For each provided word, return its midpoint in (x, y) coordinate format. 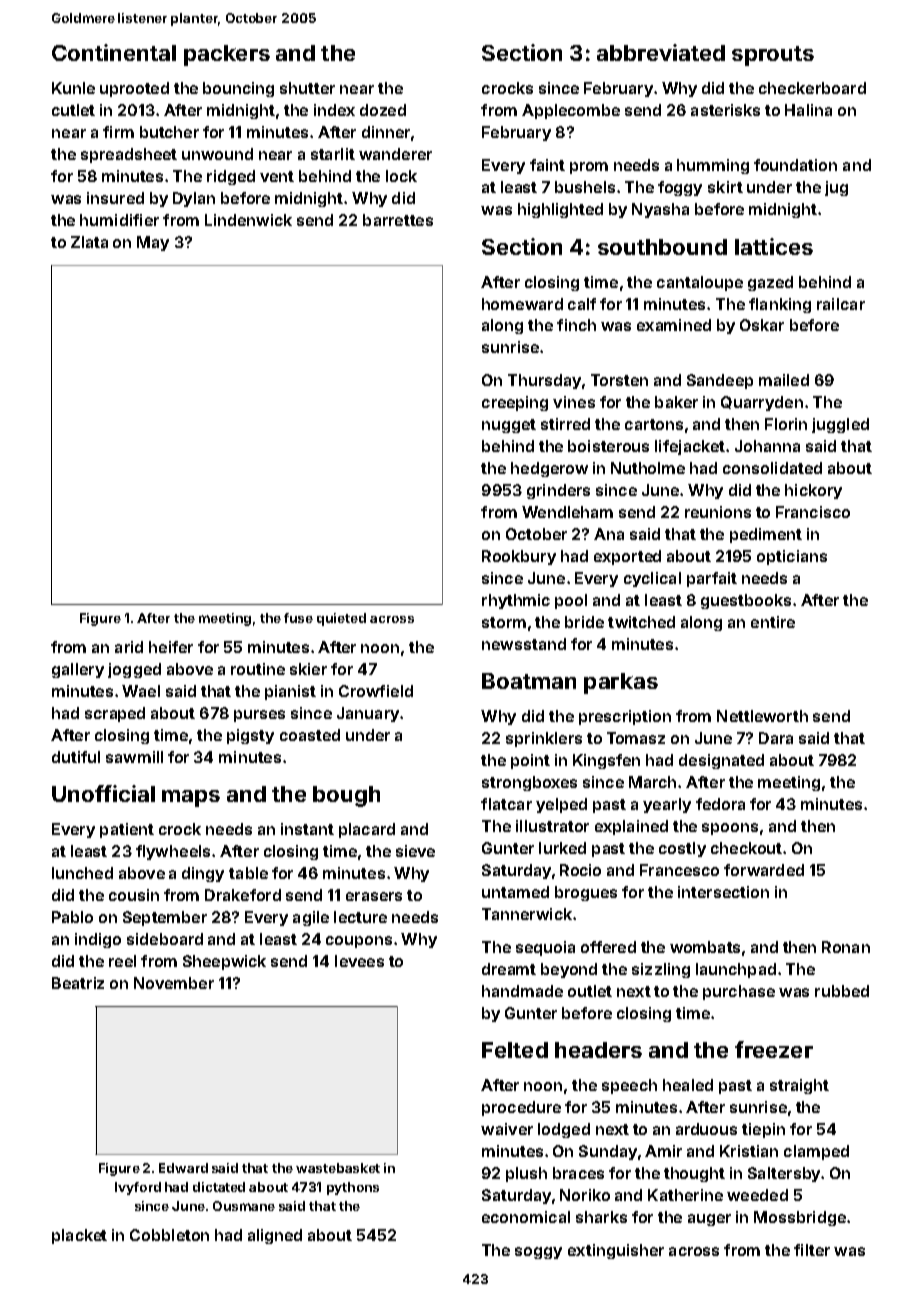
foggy (680, 188)
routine (258, 669)
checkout (746, 848)
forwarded (764, 870)
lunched (82, 873)
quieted (341, 619)
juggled (840, 425)
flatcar (506, 804)
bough (346, 796)
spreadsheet (129, 155)
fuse (298, 618)
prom (589, 168)
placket (79, 1236)
